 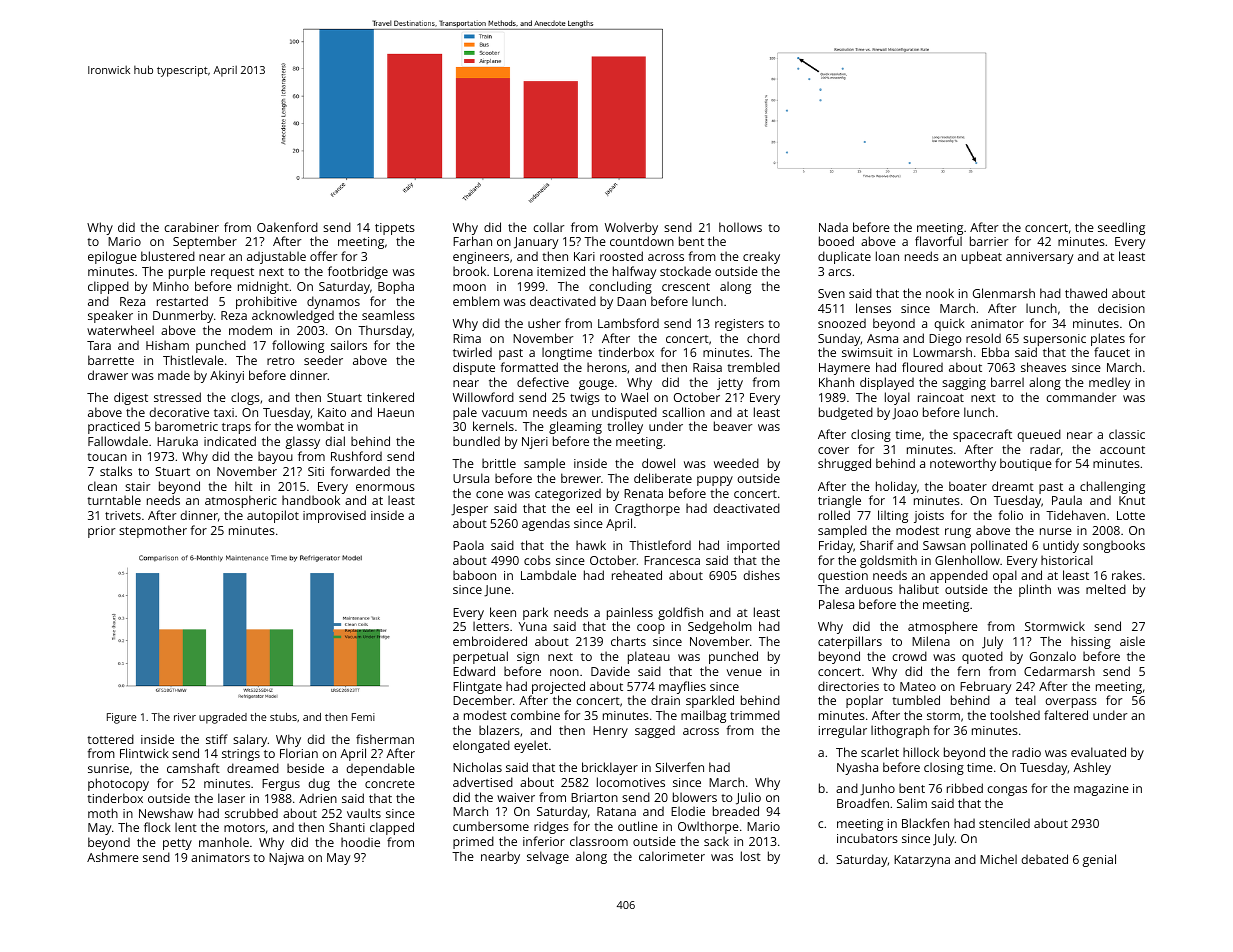 I want to click on Hisham, so click(x=167, y=345).
